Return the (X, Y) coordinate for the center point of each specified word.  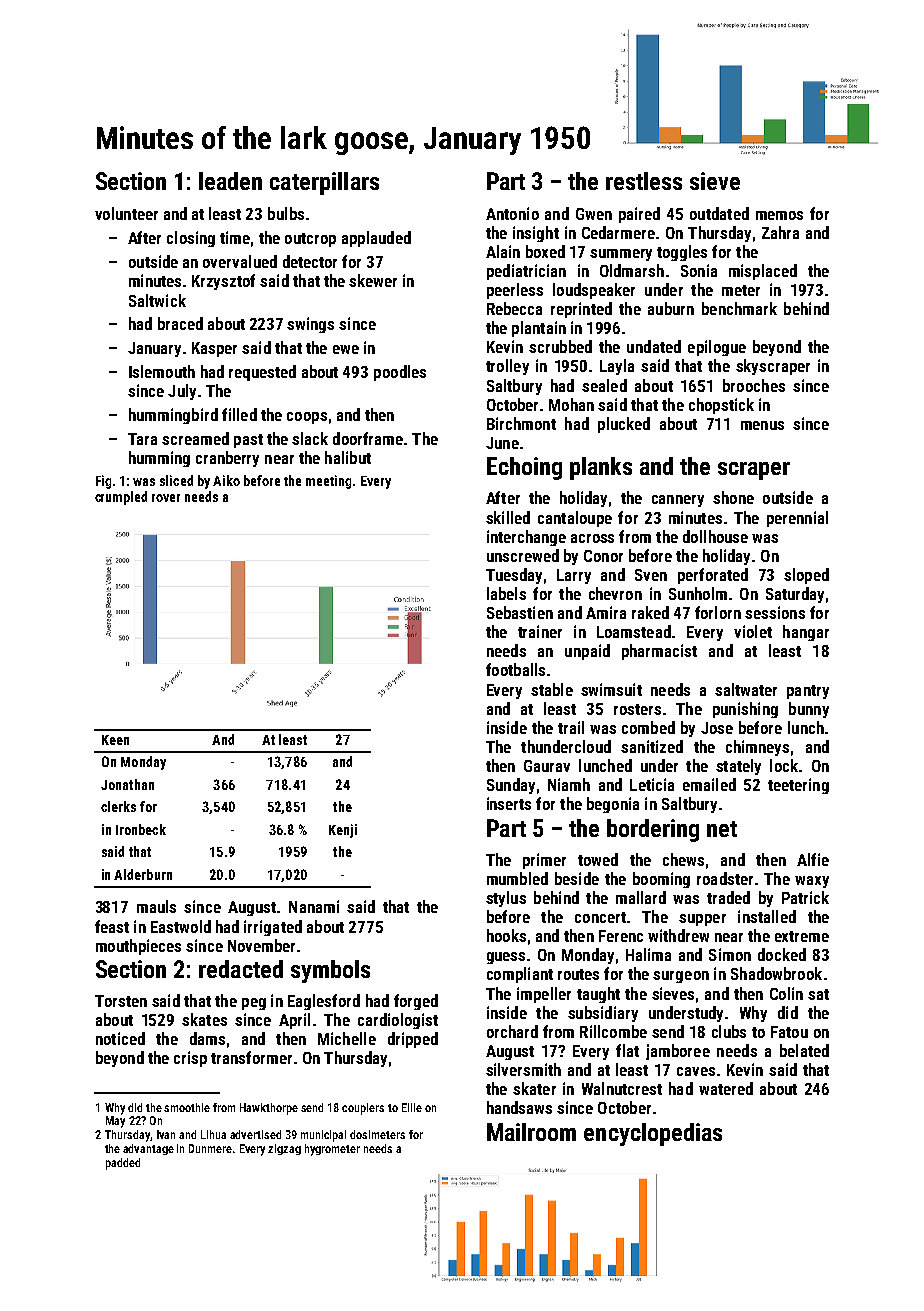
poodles (400, 373)
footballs (515, 669)
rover (166, 498)
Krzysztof (223, 282)
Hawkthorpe (269, 1109)
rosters (637, 709)
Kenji (343, 831)
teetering (798, 786)
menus (762, 425)
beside (577, 878)
